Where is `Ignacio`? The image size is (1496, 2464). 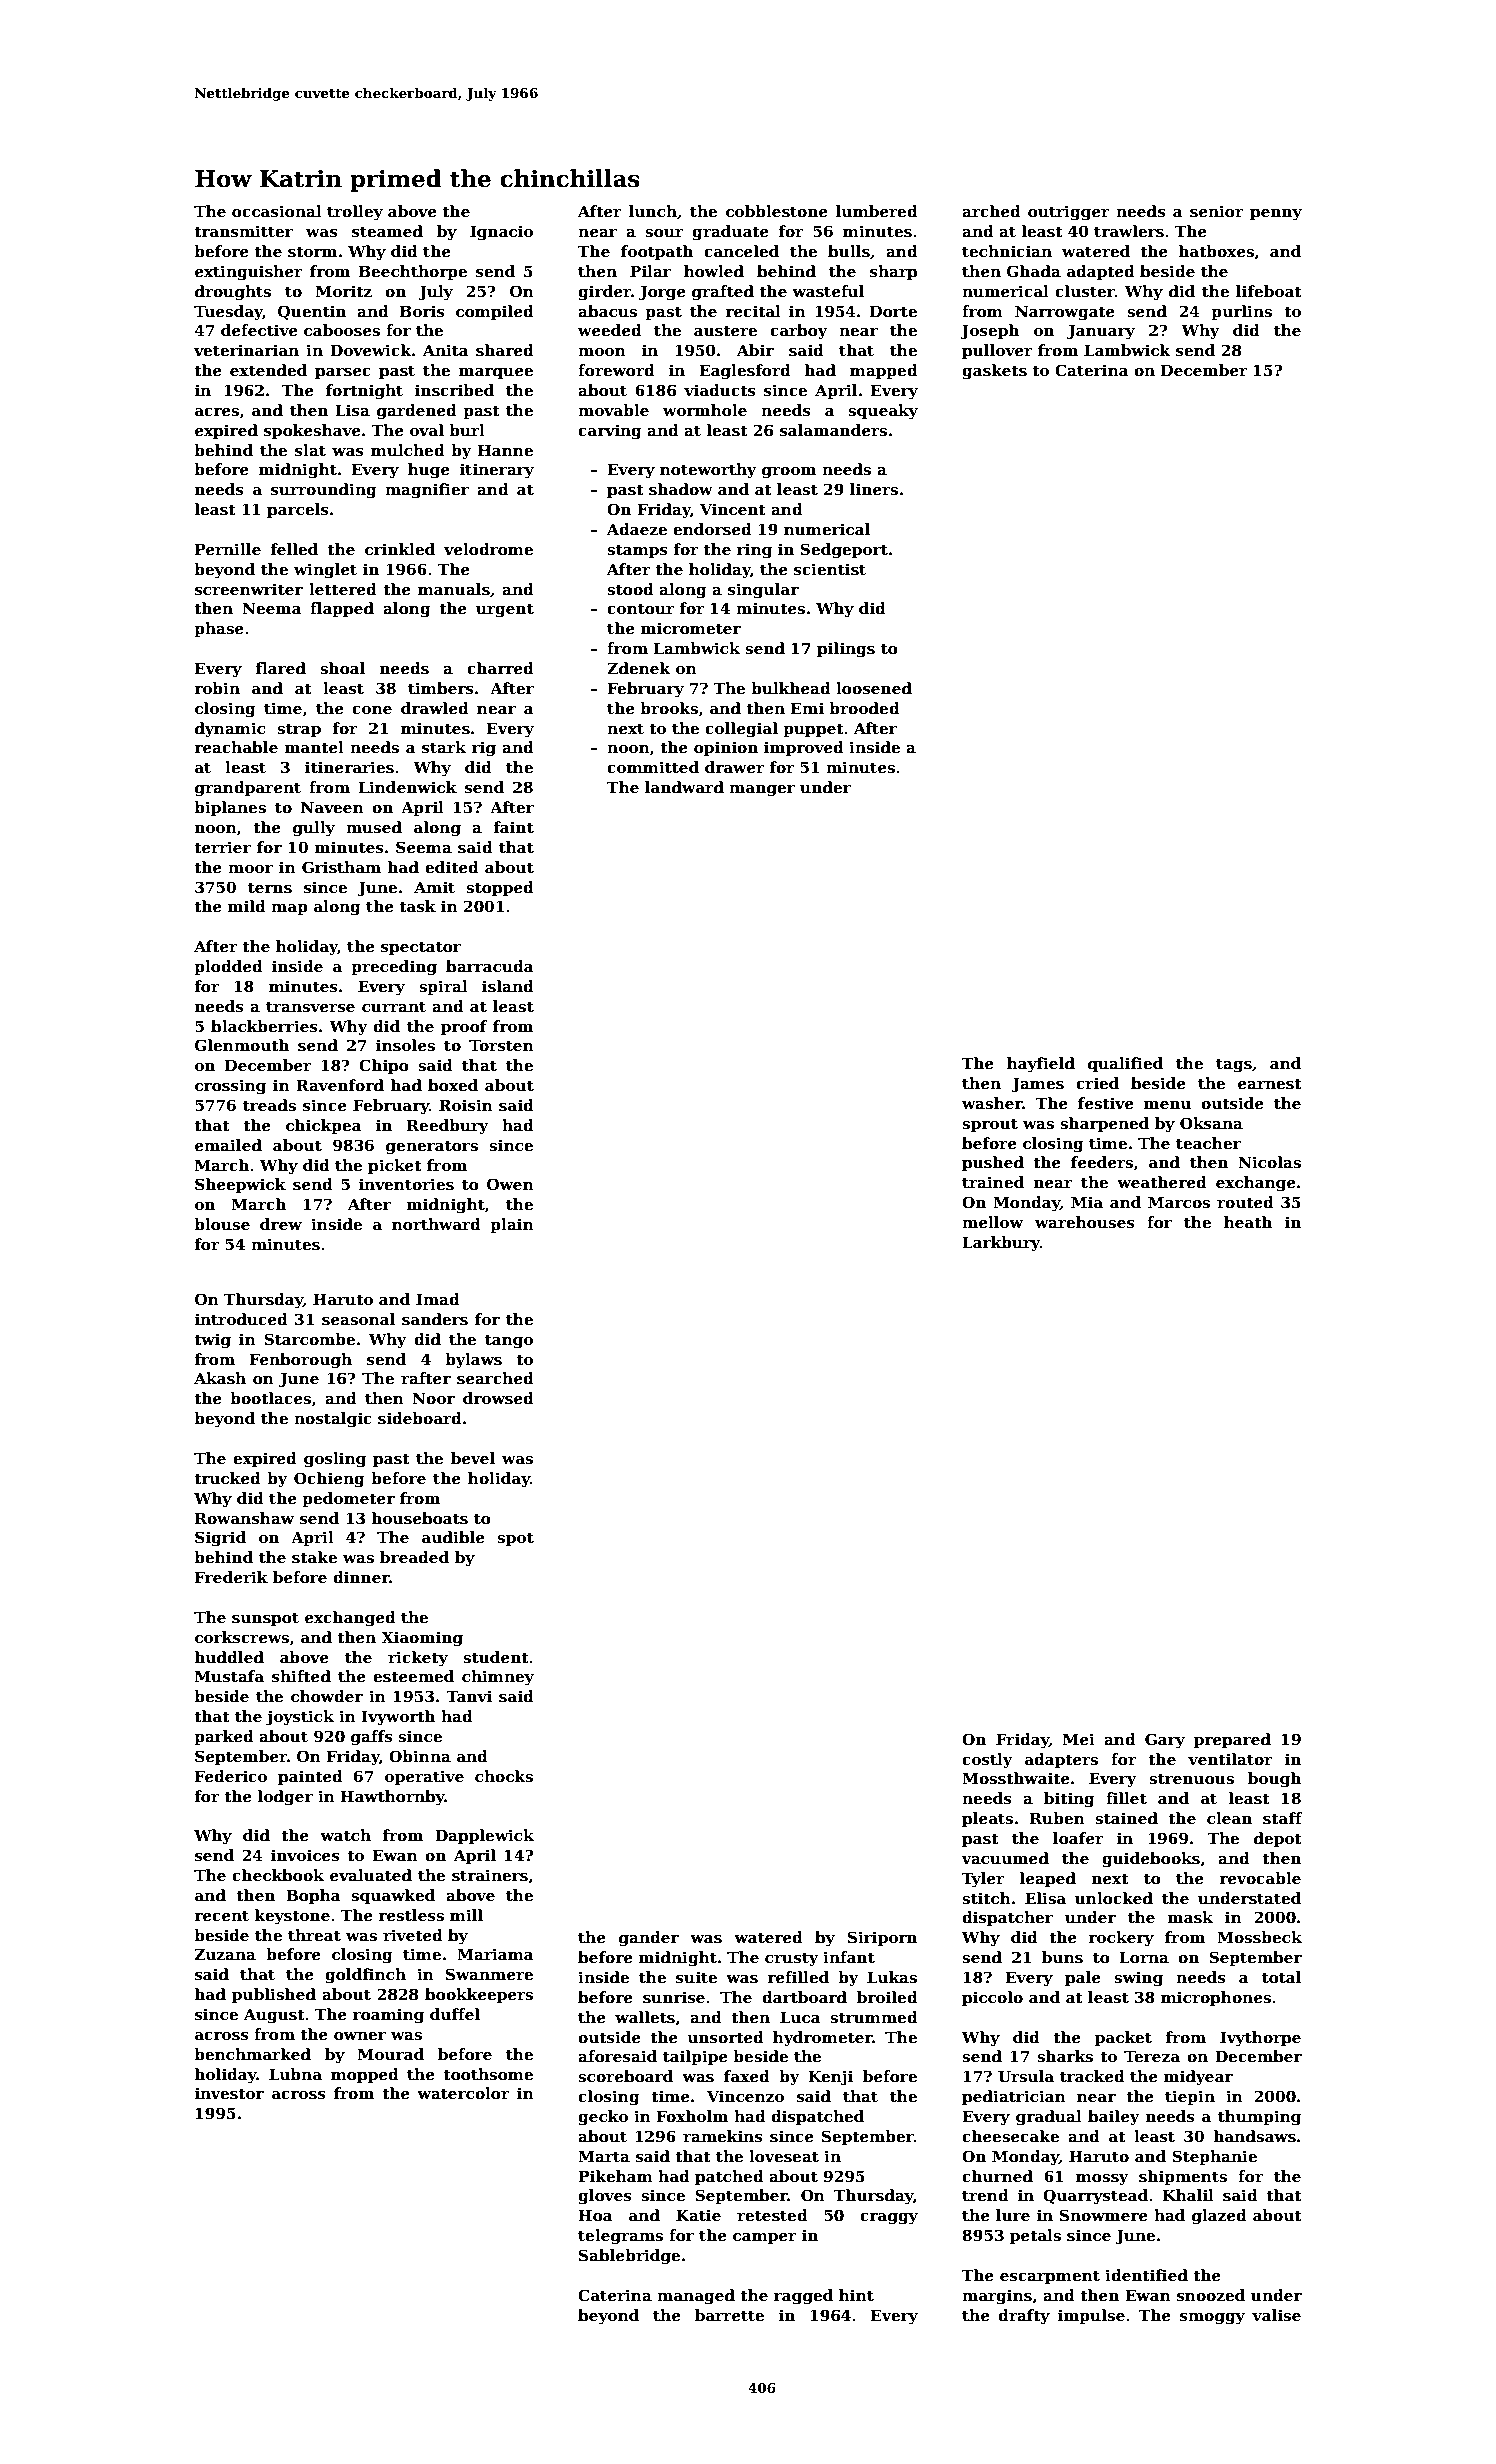 Ignacio is located at coordinates (501, 233).
